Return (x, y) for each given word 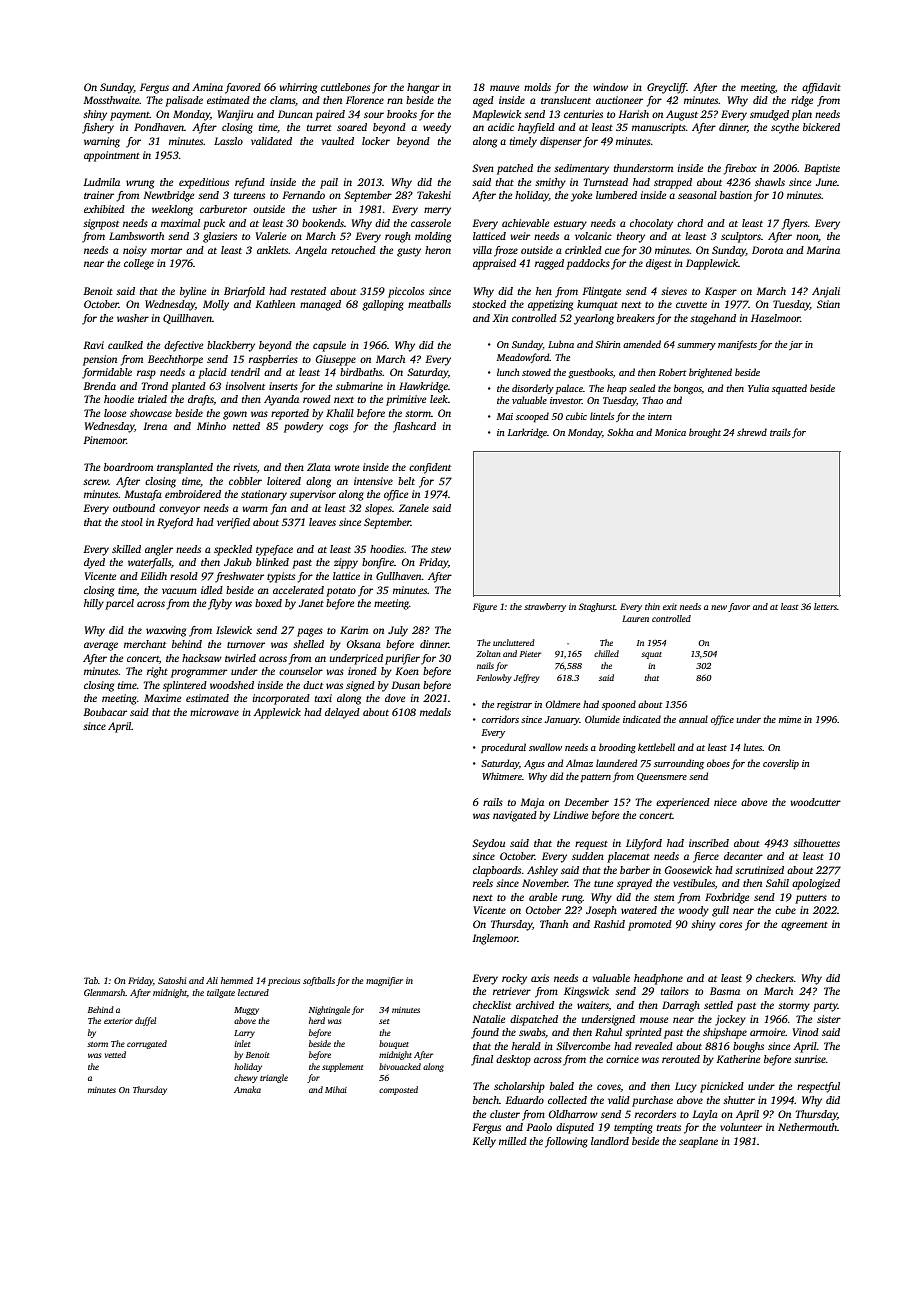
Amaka (247, 1089)
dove (395, 698)
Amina (207, 87)
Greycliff (667, 88)
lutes (752, 747)
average (101, 646)
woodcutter (815, 802)
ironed (362, 671)
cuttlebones (345, 87)
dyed (94, 563)
